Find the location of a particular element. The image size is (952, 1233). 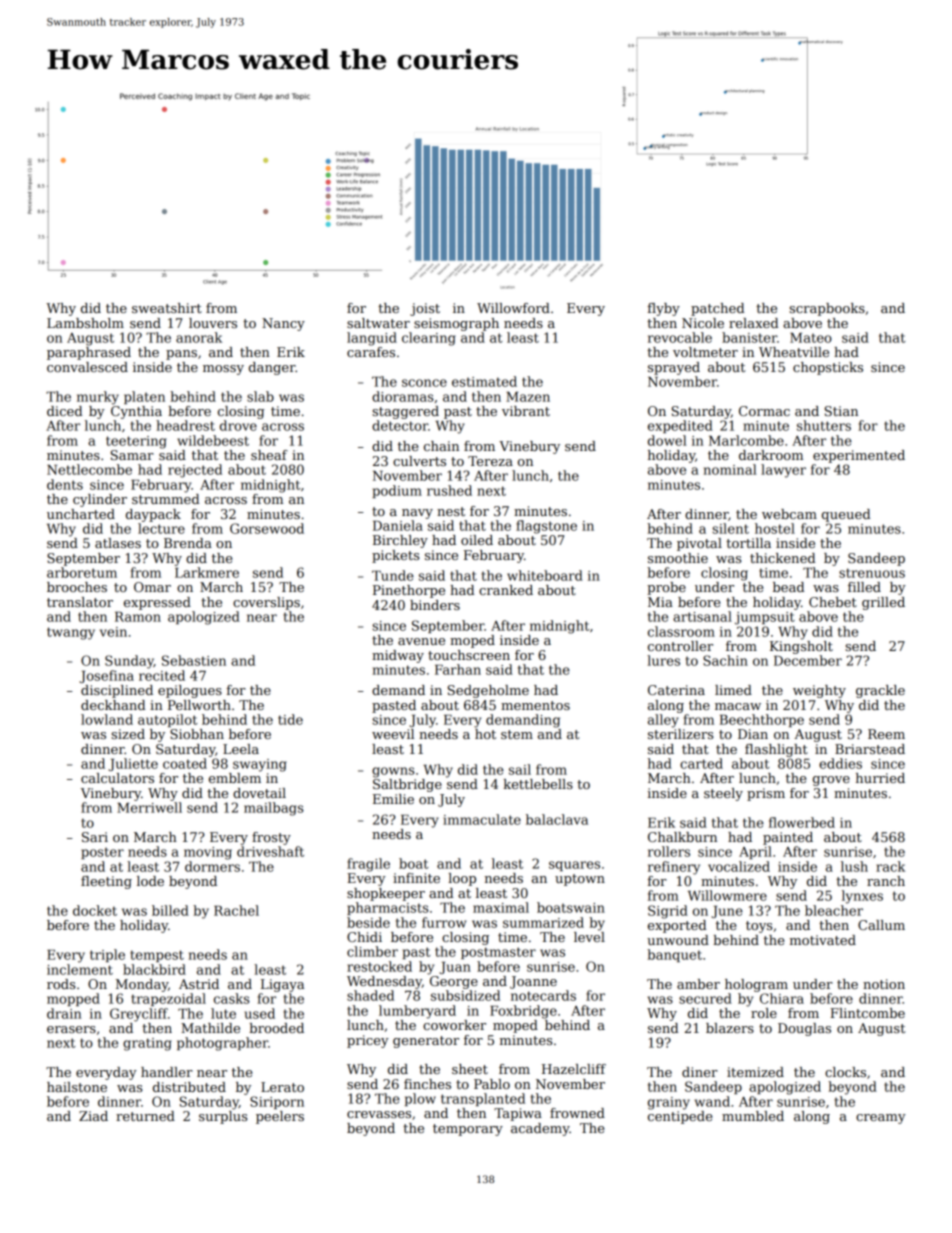

rushed is located at coordinates (449, 490).
